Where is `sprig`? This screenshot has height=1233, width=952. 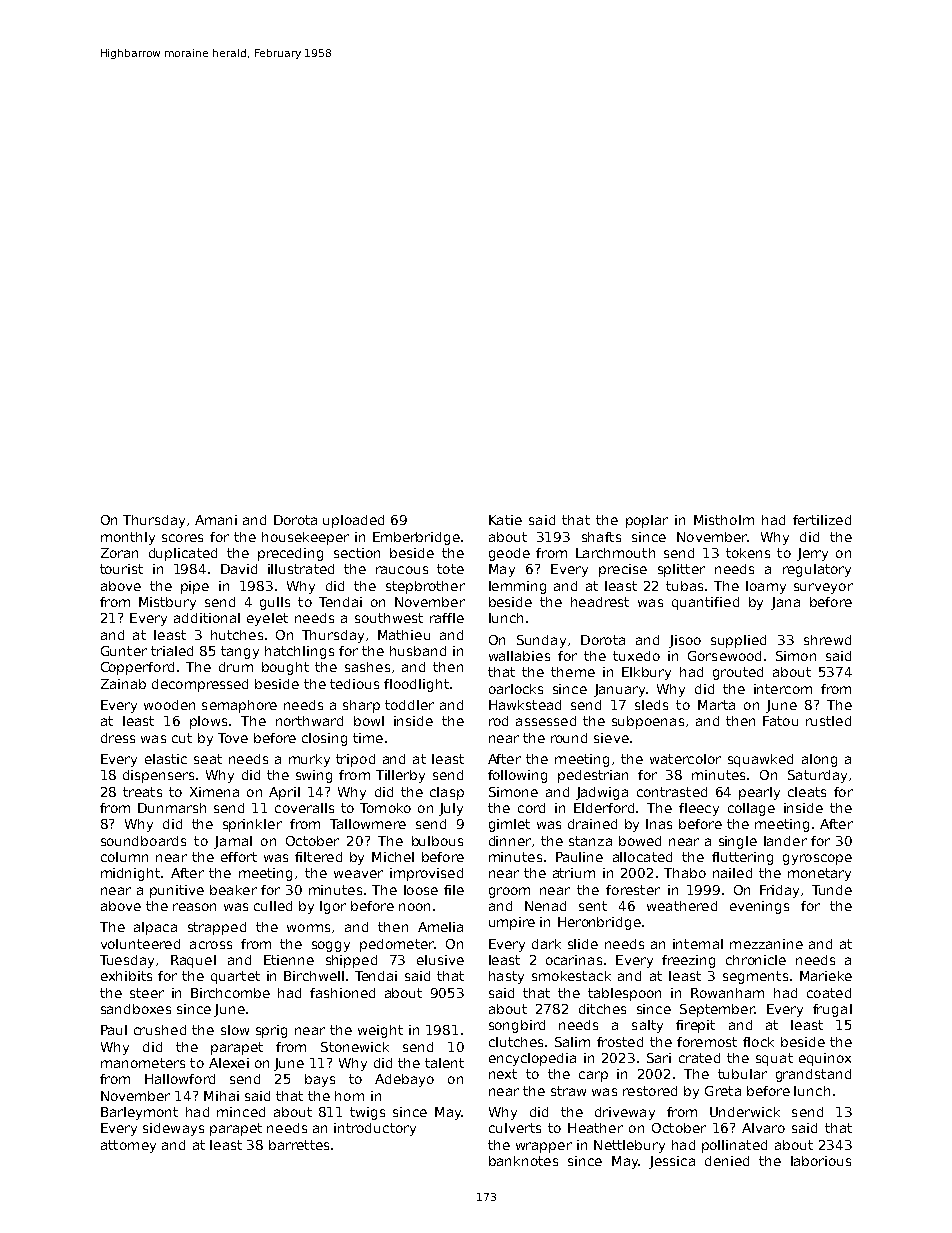 sprig is located at coordinates (271, 1031).
